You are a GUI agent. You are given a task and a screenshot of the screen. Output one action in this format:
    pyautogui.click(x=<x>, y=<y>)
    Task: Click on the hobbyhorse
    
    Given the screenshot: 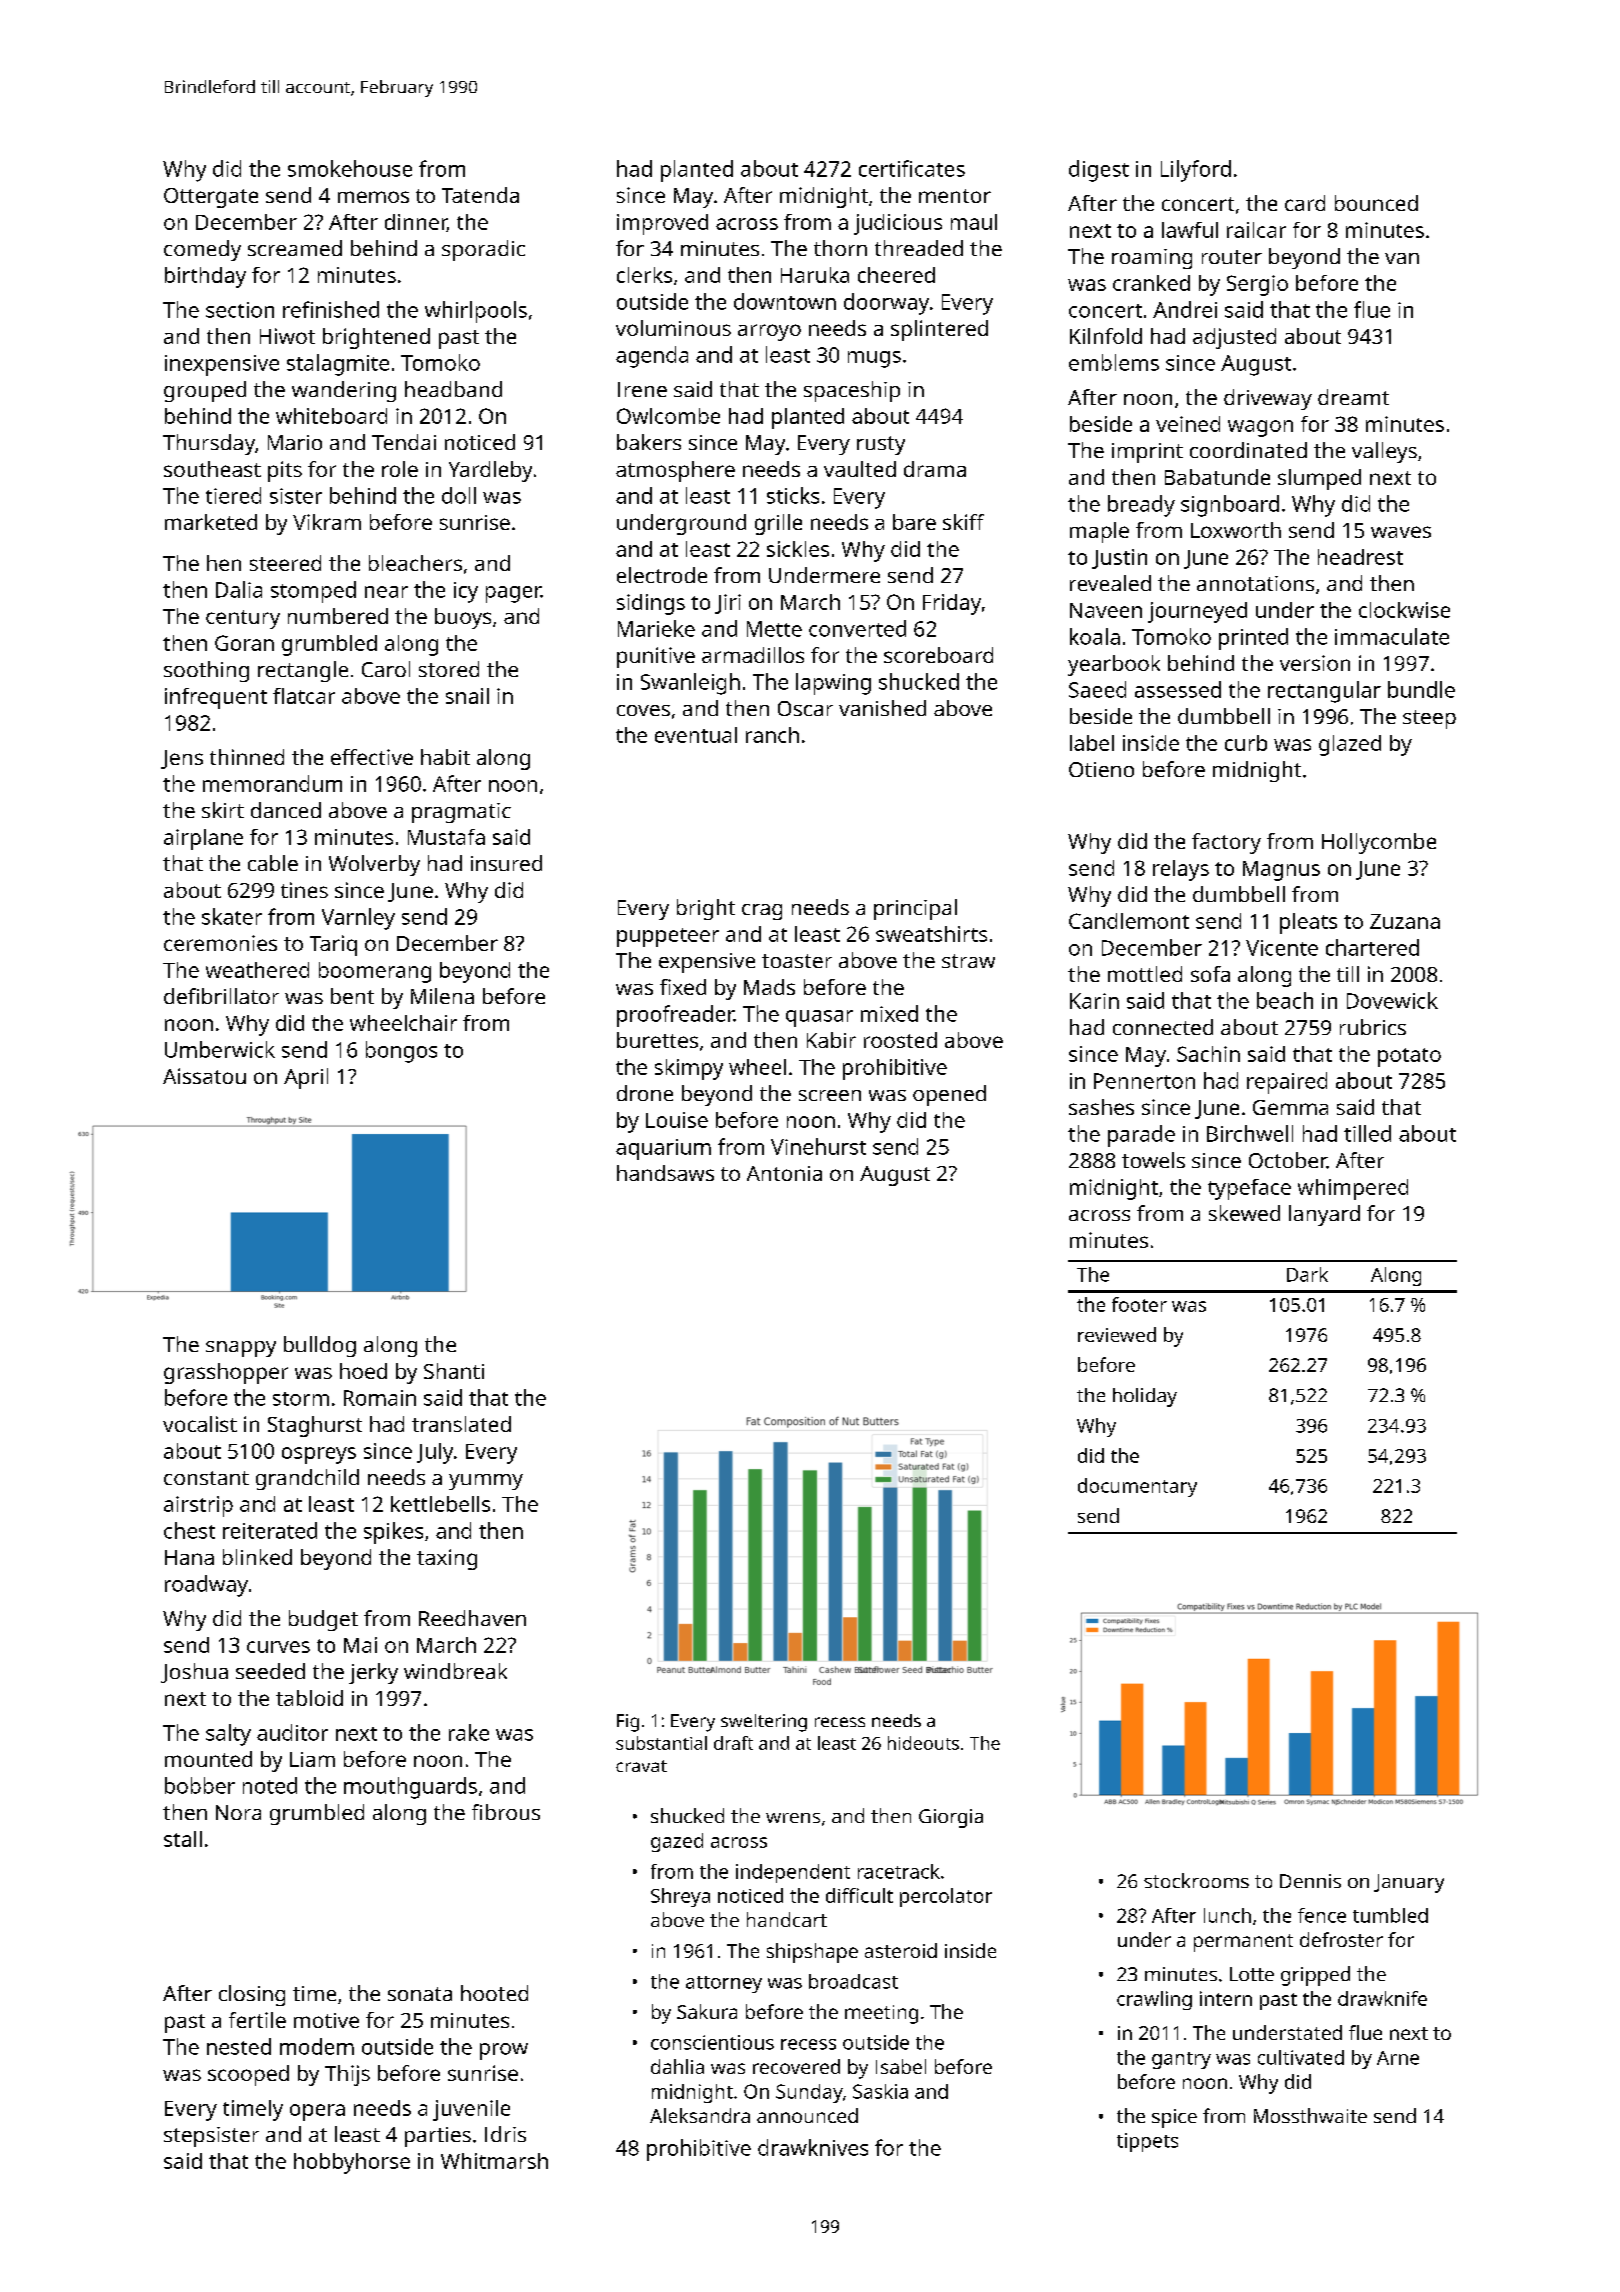 What is the action you would take?
    pyautogui.click(x=352, y=2163)
